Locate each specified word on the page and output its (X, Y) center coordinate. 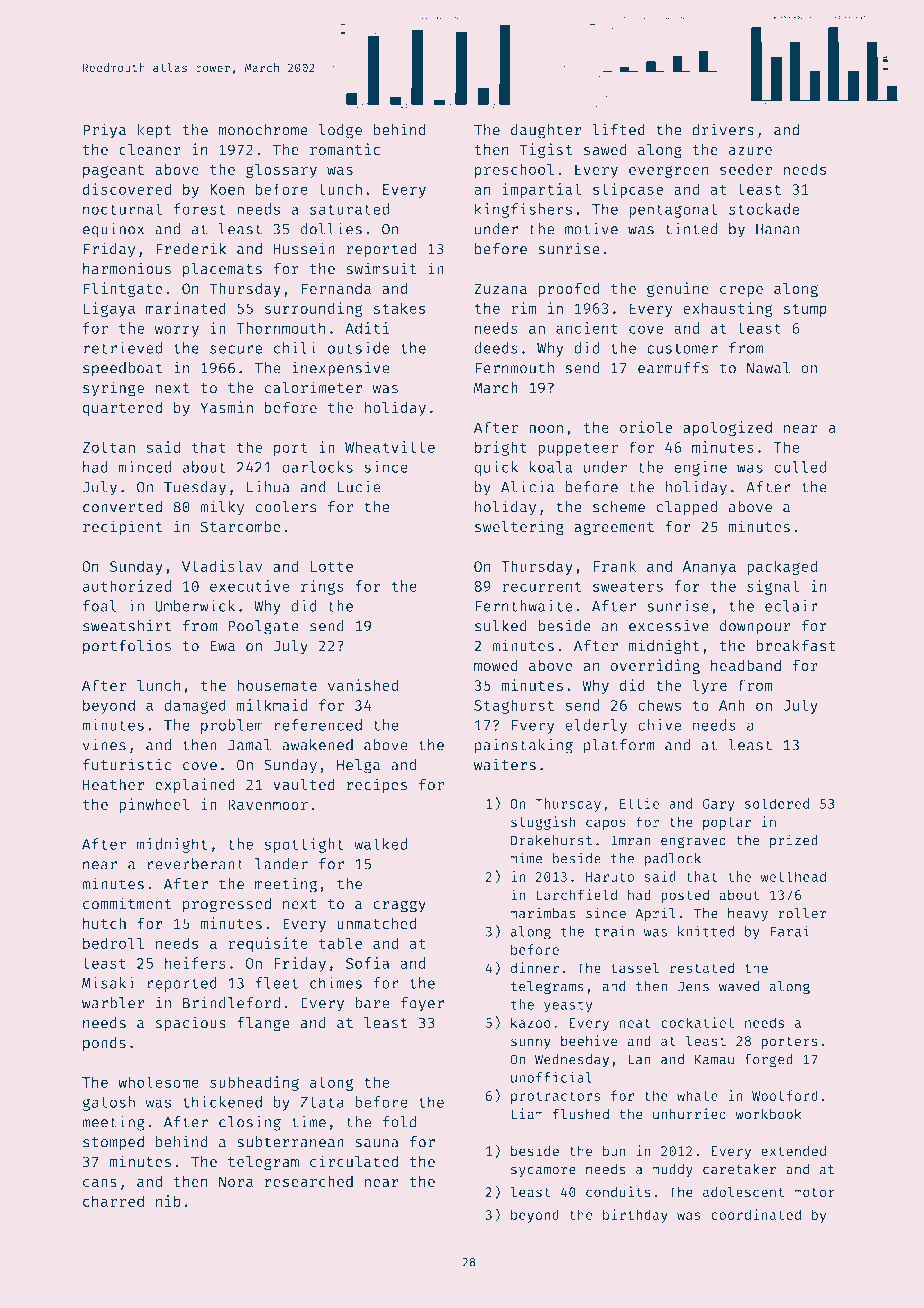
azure (750, 151)
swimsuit (381, 268)
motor (814, 1193)
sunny (531, 1043)
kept (154, 131)
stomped (113, 1143)
